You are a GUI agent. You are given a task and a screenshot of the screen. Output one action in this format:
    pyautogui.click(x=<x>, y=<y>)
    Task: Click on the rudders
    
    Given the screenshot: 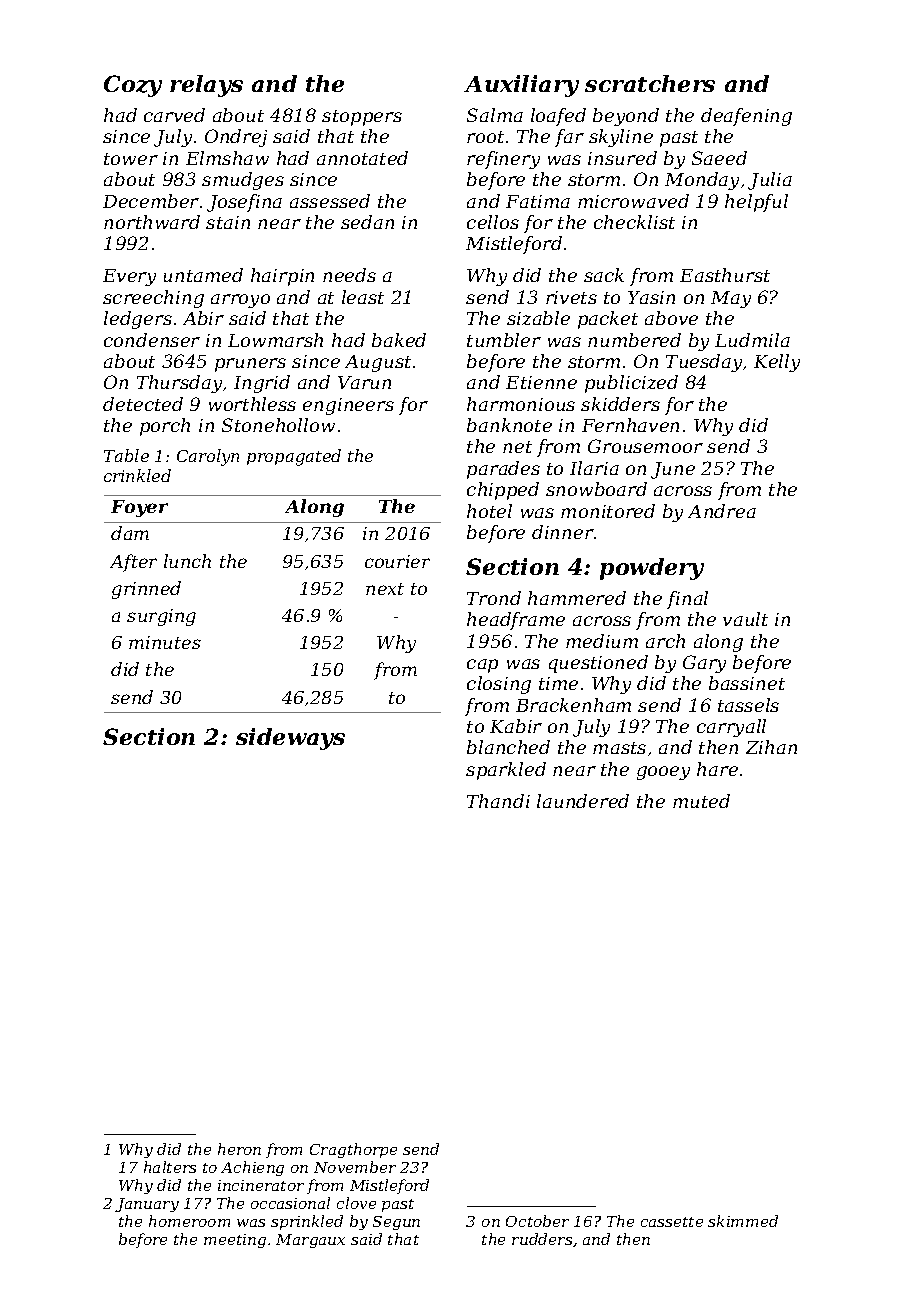 What is the action you would take?
    pyautogui.click(x=542, y=1239)
